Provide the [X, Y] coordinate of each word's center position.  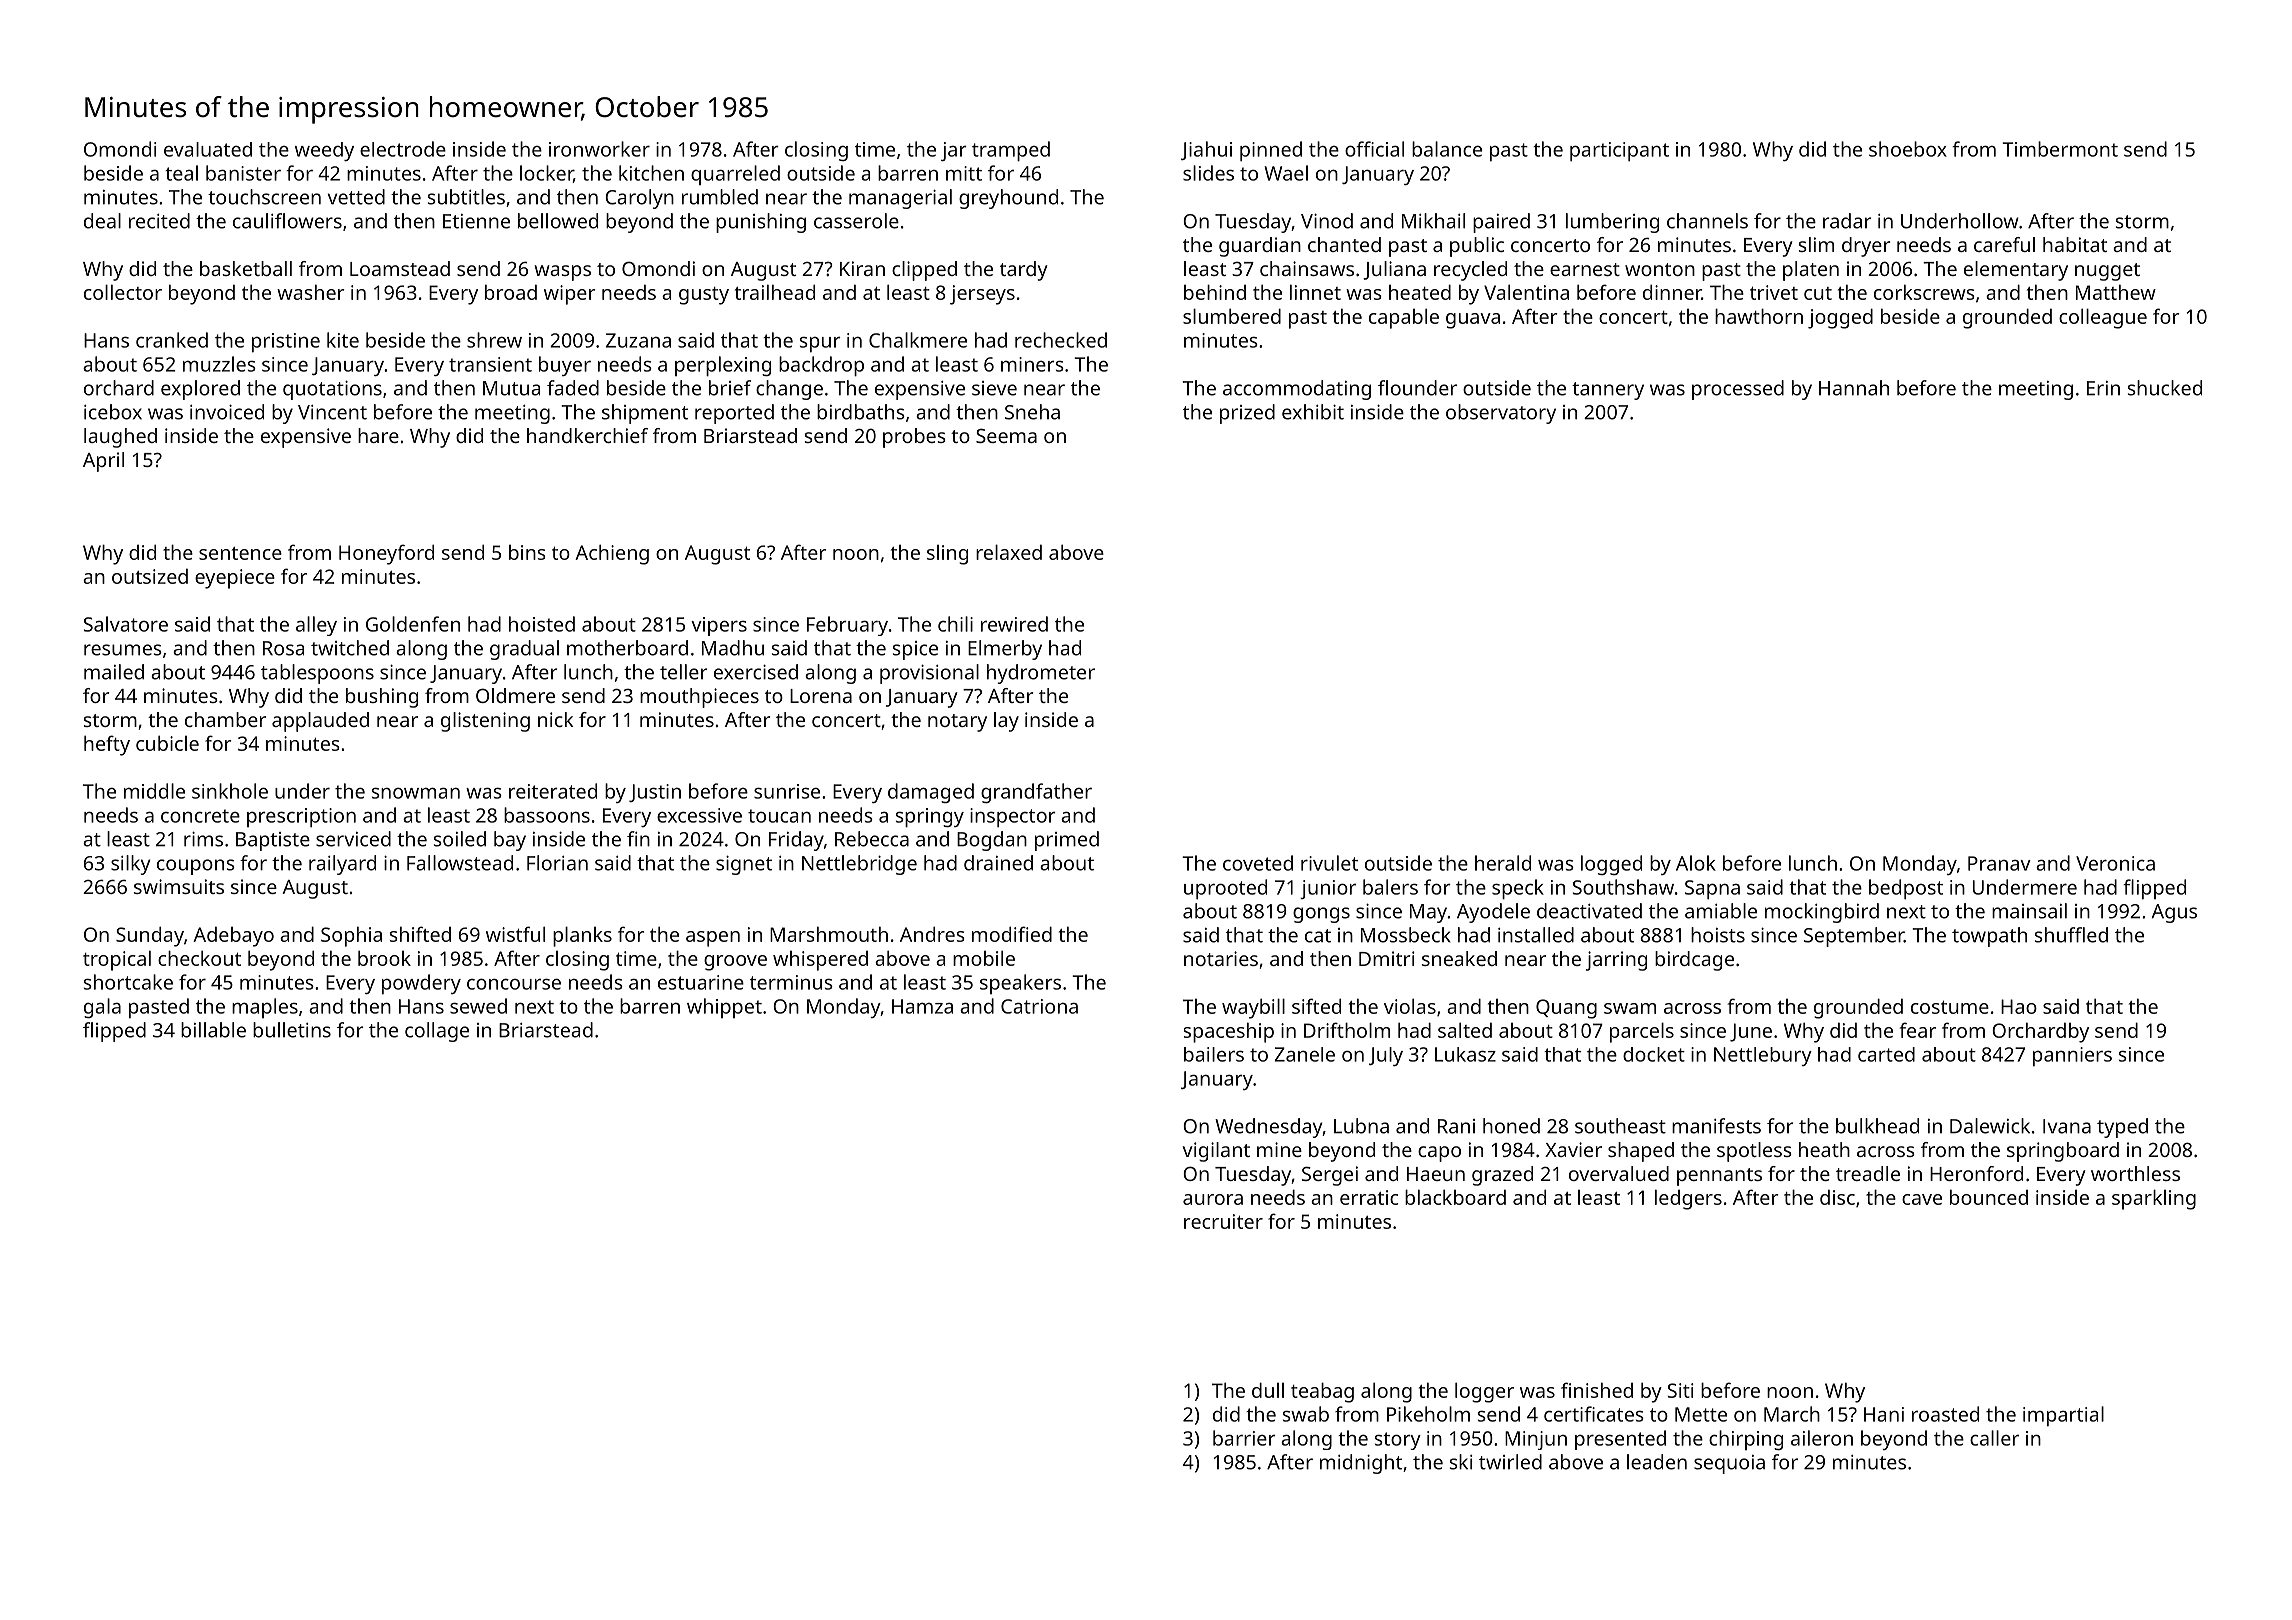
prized [1247, 414]
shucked [2165, 388]
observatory [1501, 414]
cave [1922, 1199]
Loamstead [400, 268]
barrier [1244, 1438]
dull [1268, 1390]
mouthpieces [699, 698]
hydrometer [1041, 674]
